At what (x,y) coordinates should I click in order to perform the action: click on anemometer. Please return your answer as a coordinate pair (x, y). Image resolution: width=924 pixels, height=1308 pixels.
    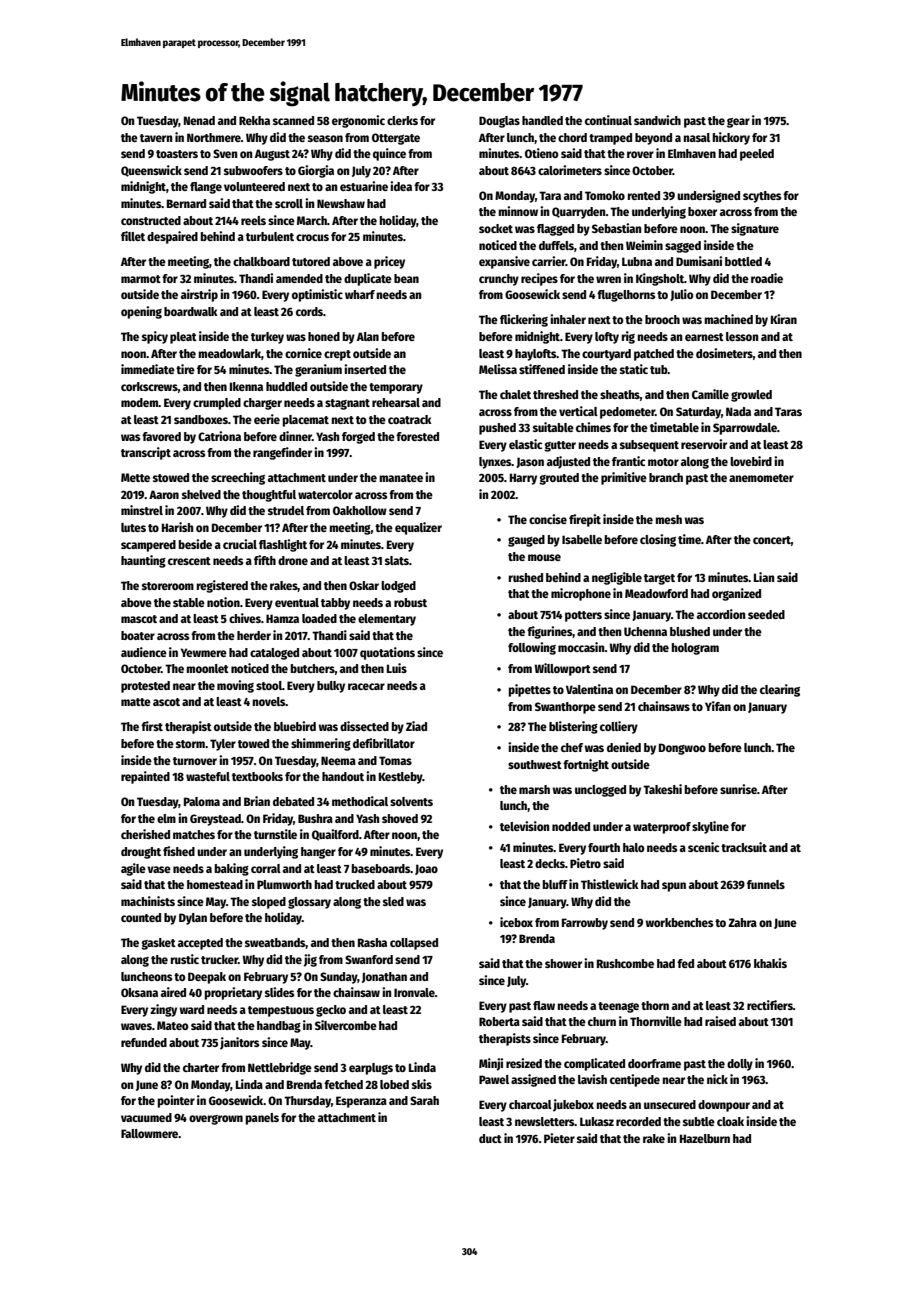
    Looking at the image, I should click on (761, 478).
